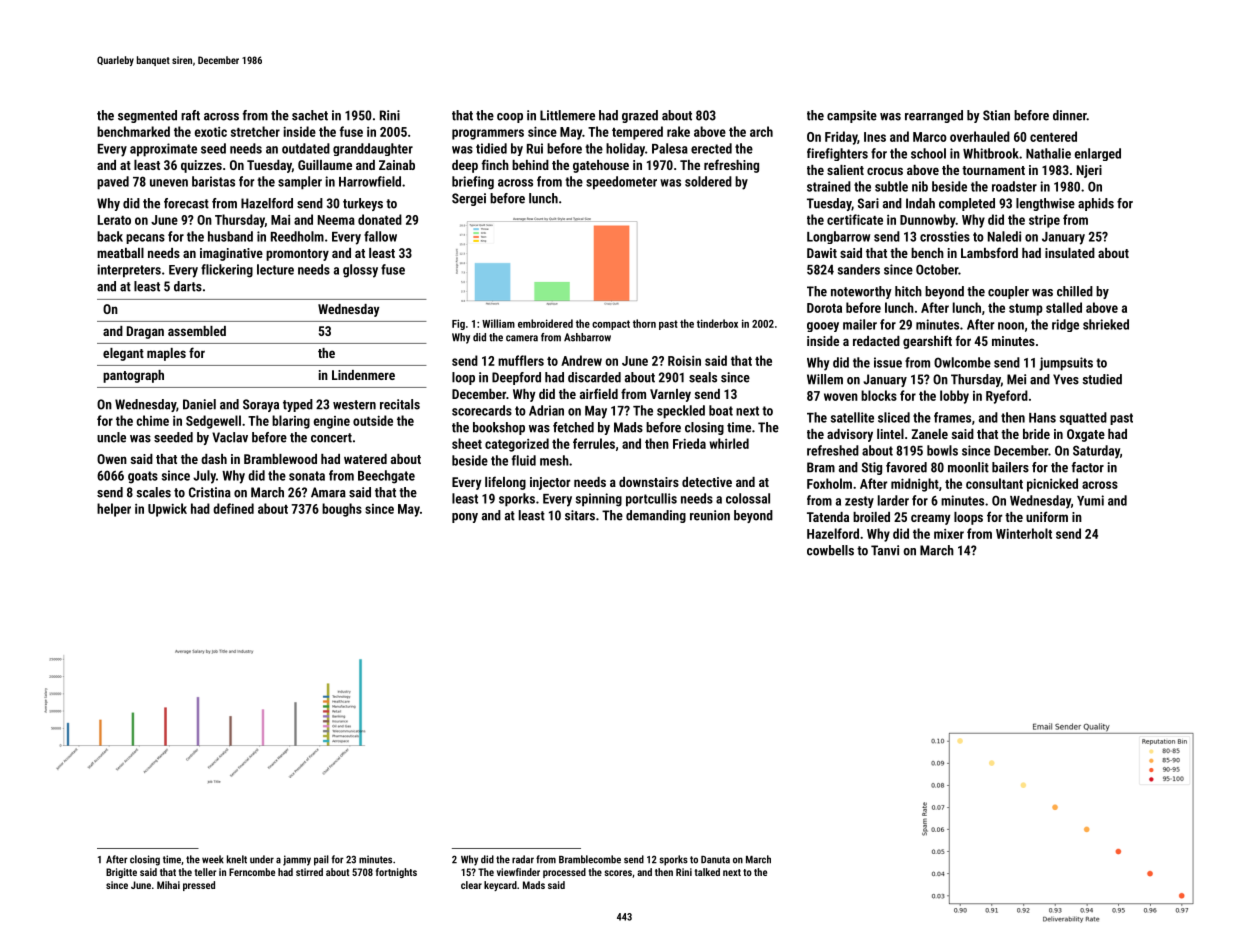  I want to click on camera, so click(522, 338).
